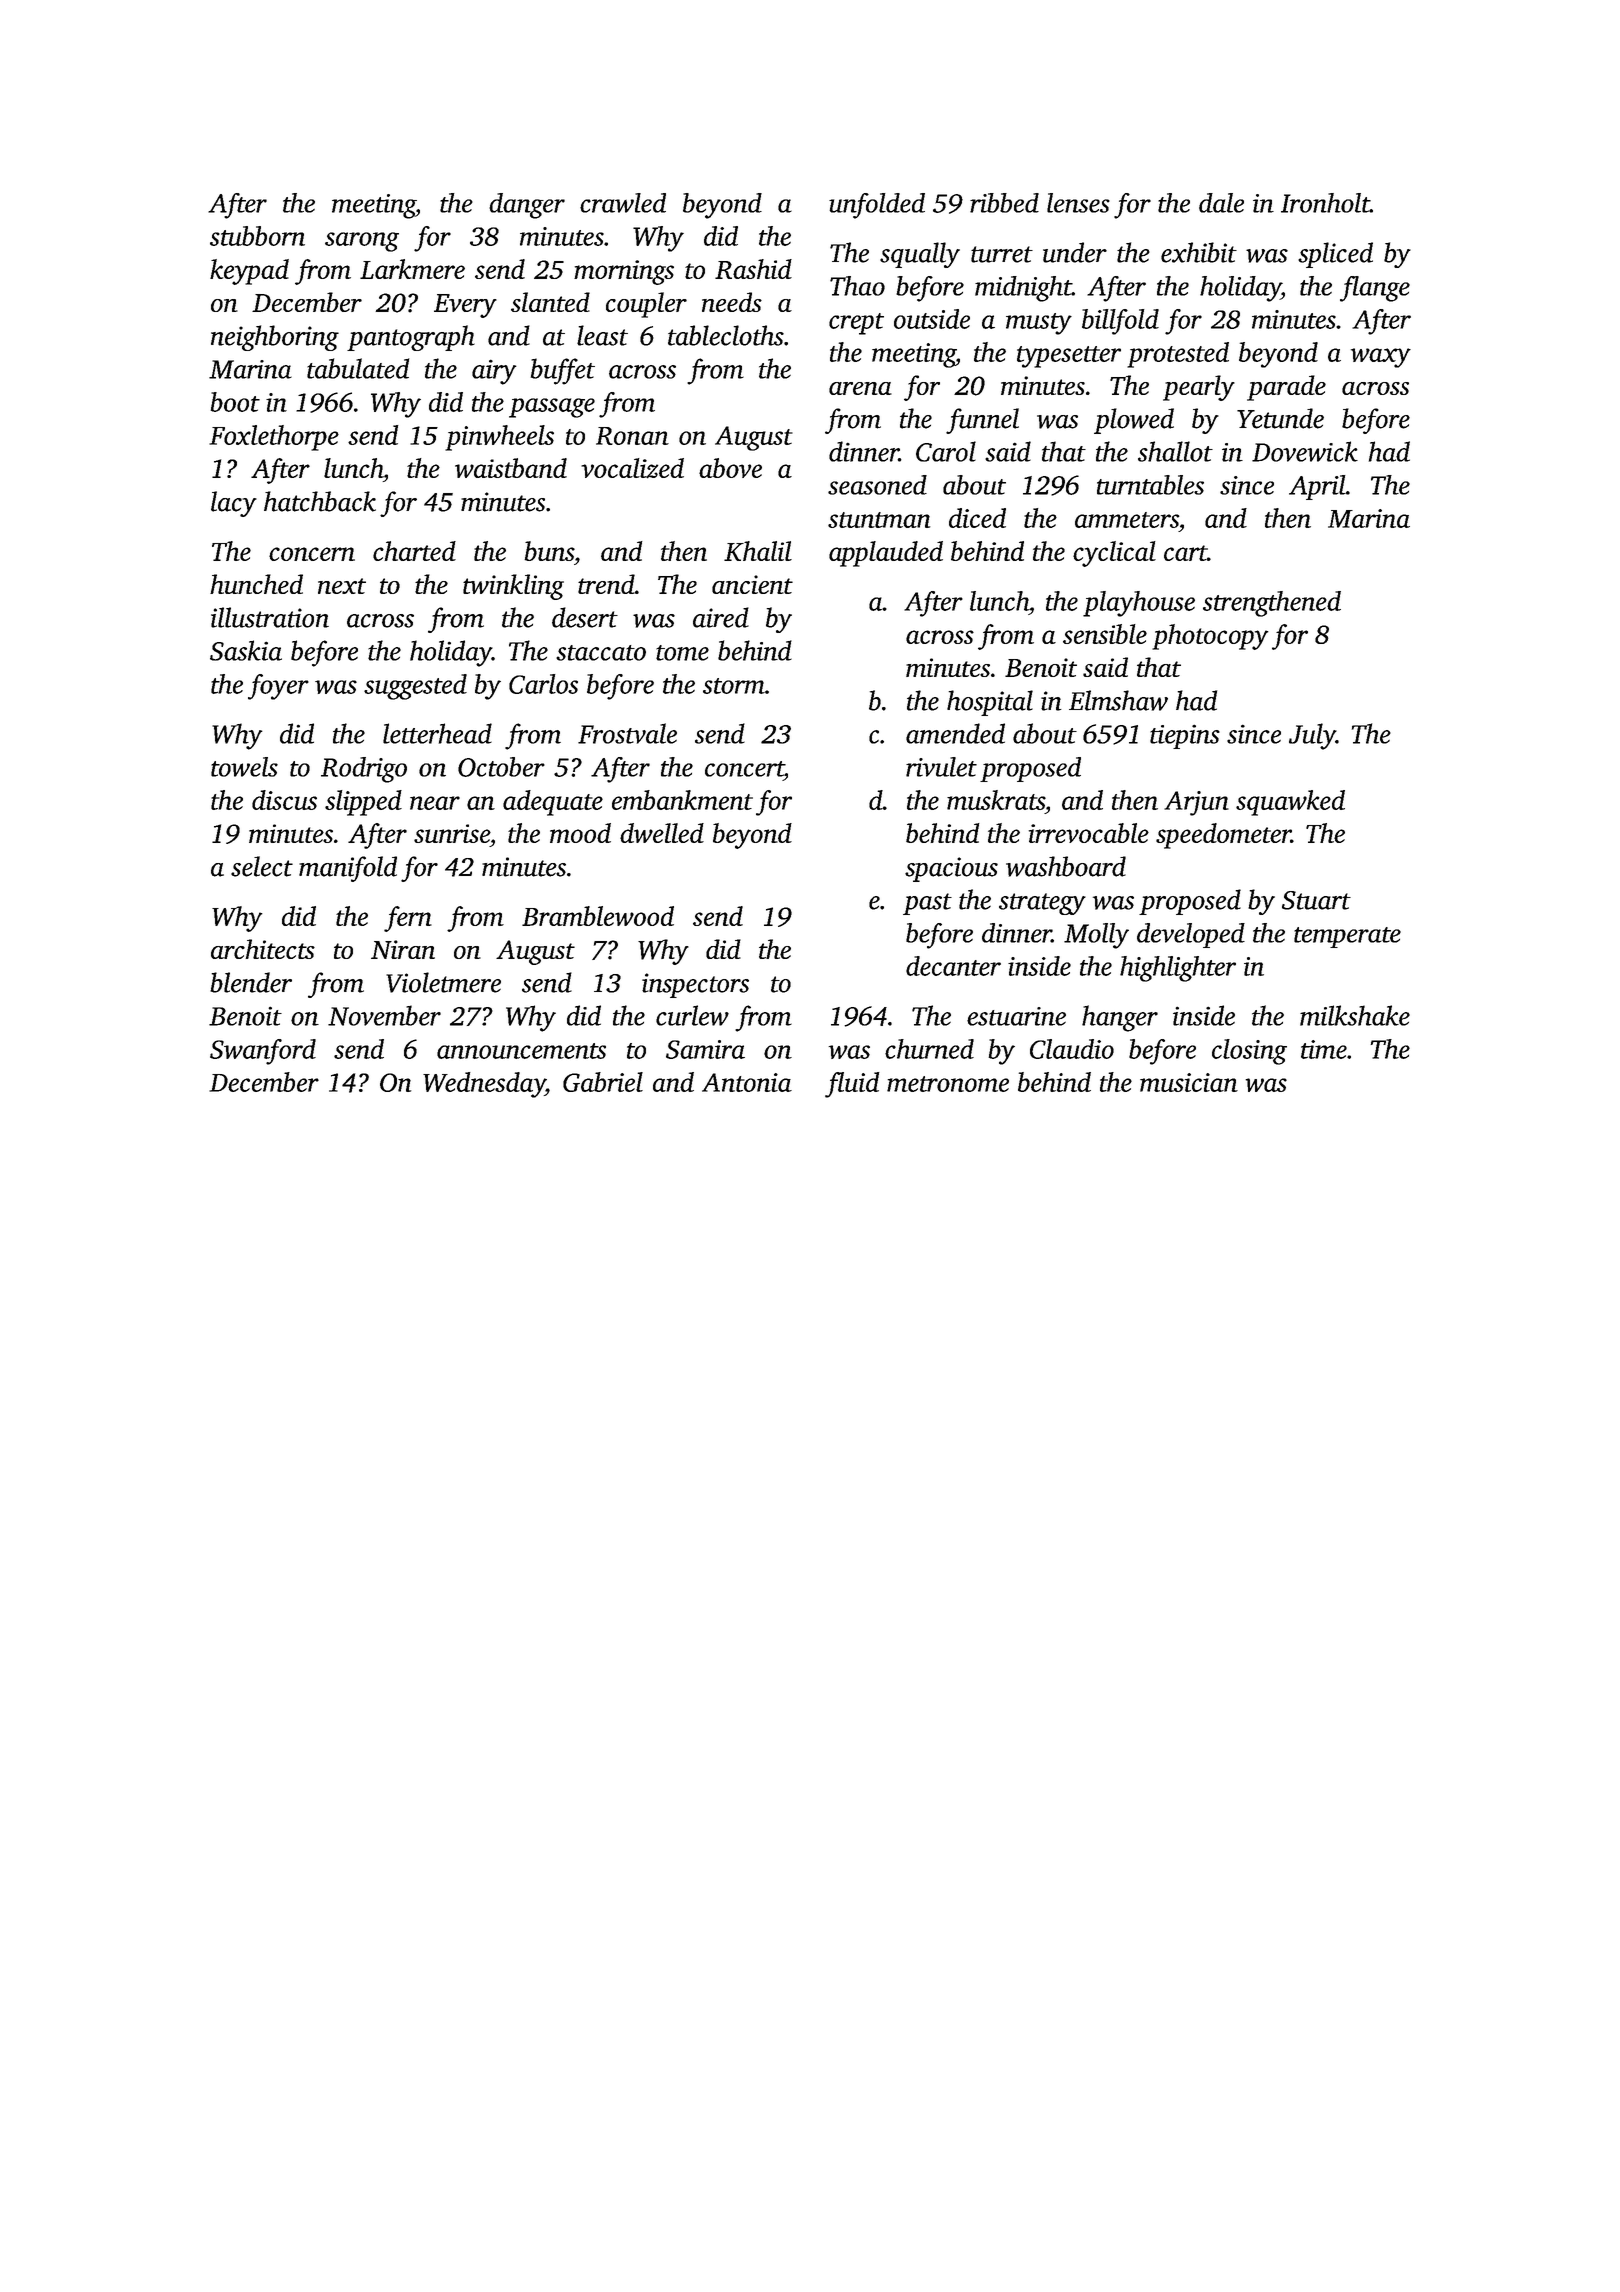 Image resolution: width=1620 pixels, height=2292 pixels. I want to click on fluid, so click(852, 1085).
